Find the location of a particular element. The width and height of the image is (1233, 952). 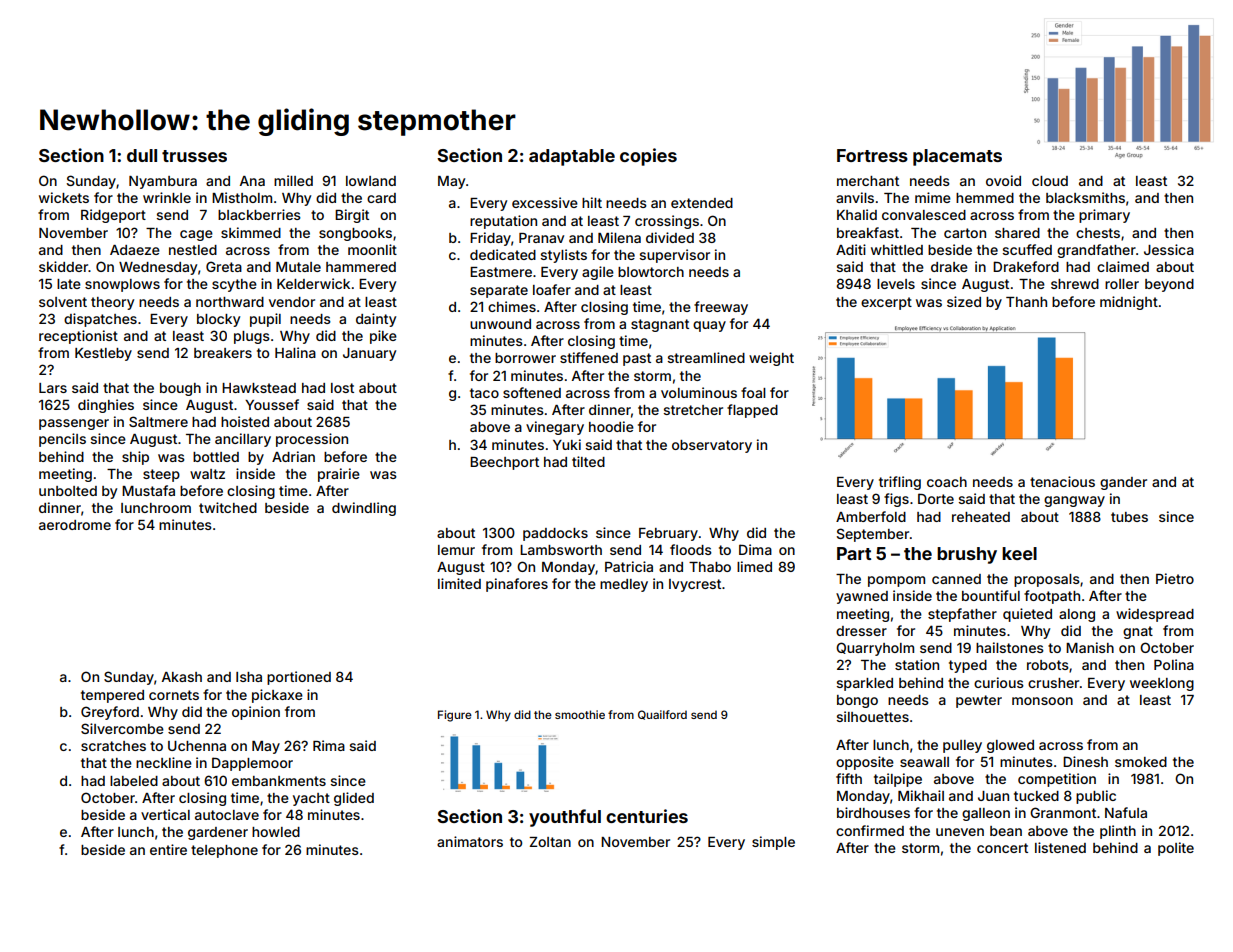

monsoon is located at coordinates (1042, 701).
